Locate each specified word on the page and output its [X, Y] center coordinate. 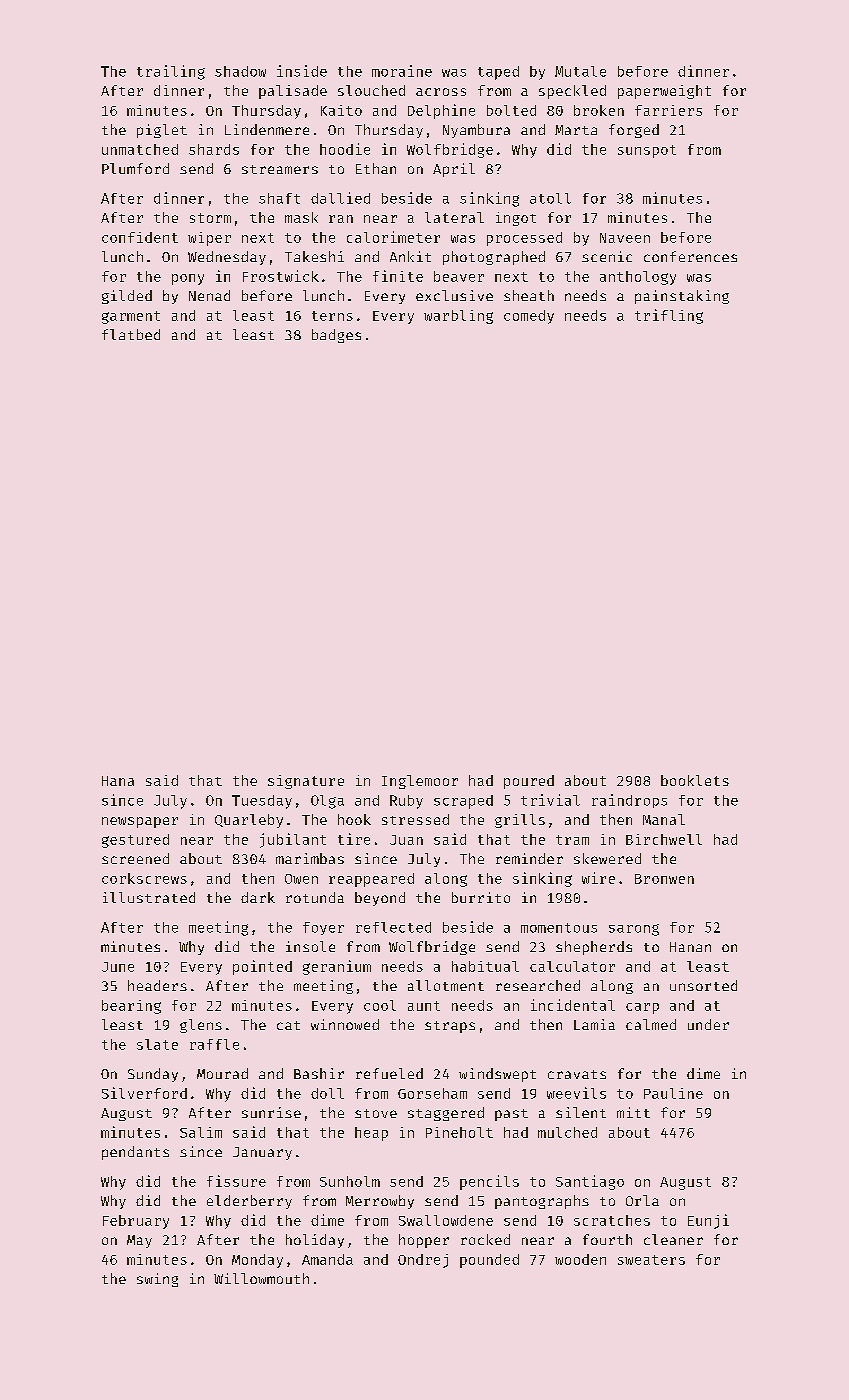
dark [258, 897]
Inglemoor [420, 782]
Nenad [209, 295]
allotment [446, 985]
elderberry [249, 1202]
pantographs [542, 1202]
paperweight [664, 92]
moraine [402, 71]
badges [336, 336]
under [708, 1024]
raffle [214, 1044]
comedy [529, 317]
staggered [446, 1114]
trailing [171, 72]
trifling [669, 316]
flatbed [131, 334]
